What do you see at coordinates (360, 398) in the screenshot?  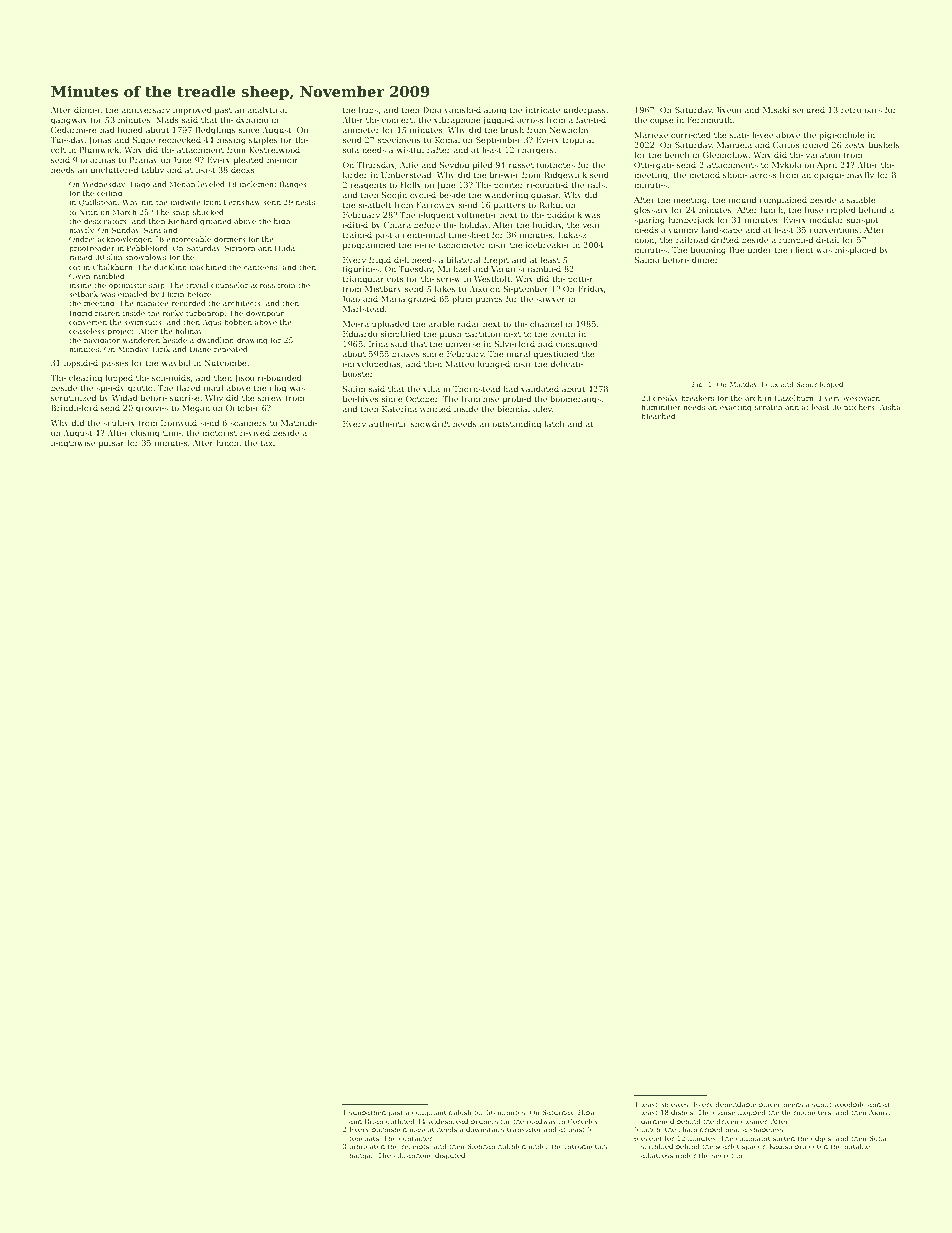 I see `beehives` at bounding box center [360, 398].
